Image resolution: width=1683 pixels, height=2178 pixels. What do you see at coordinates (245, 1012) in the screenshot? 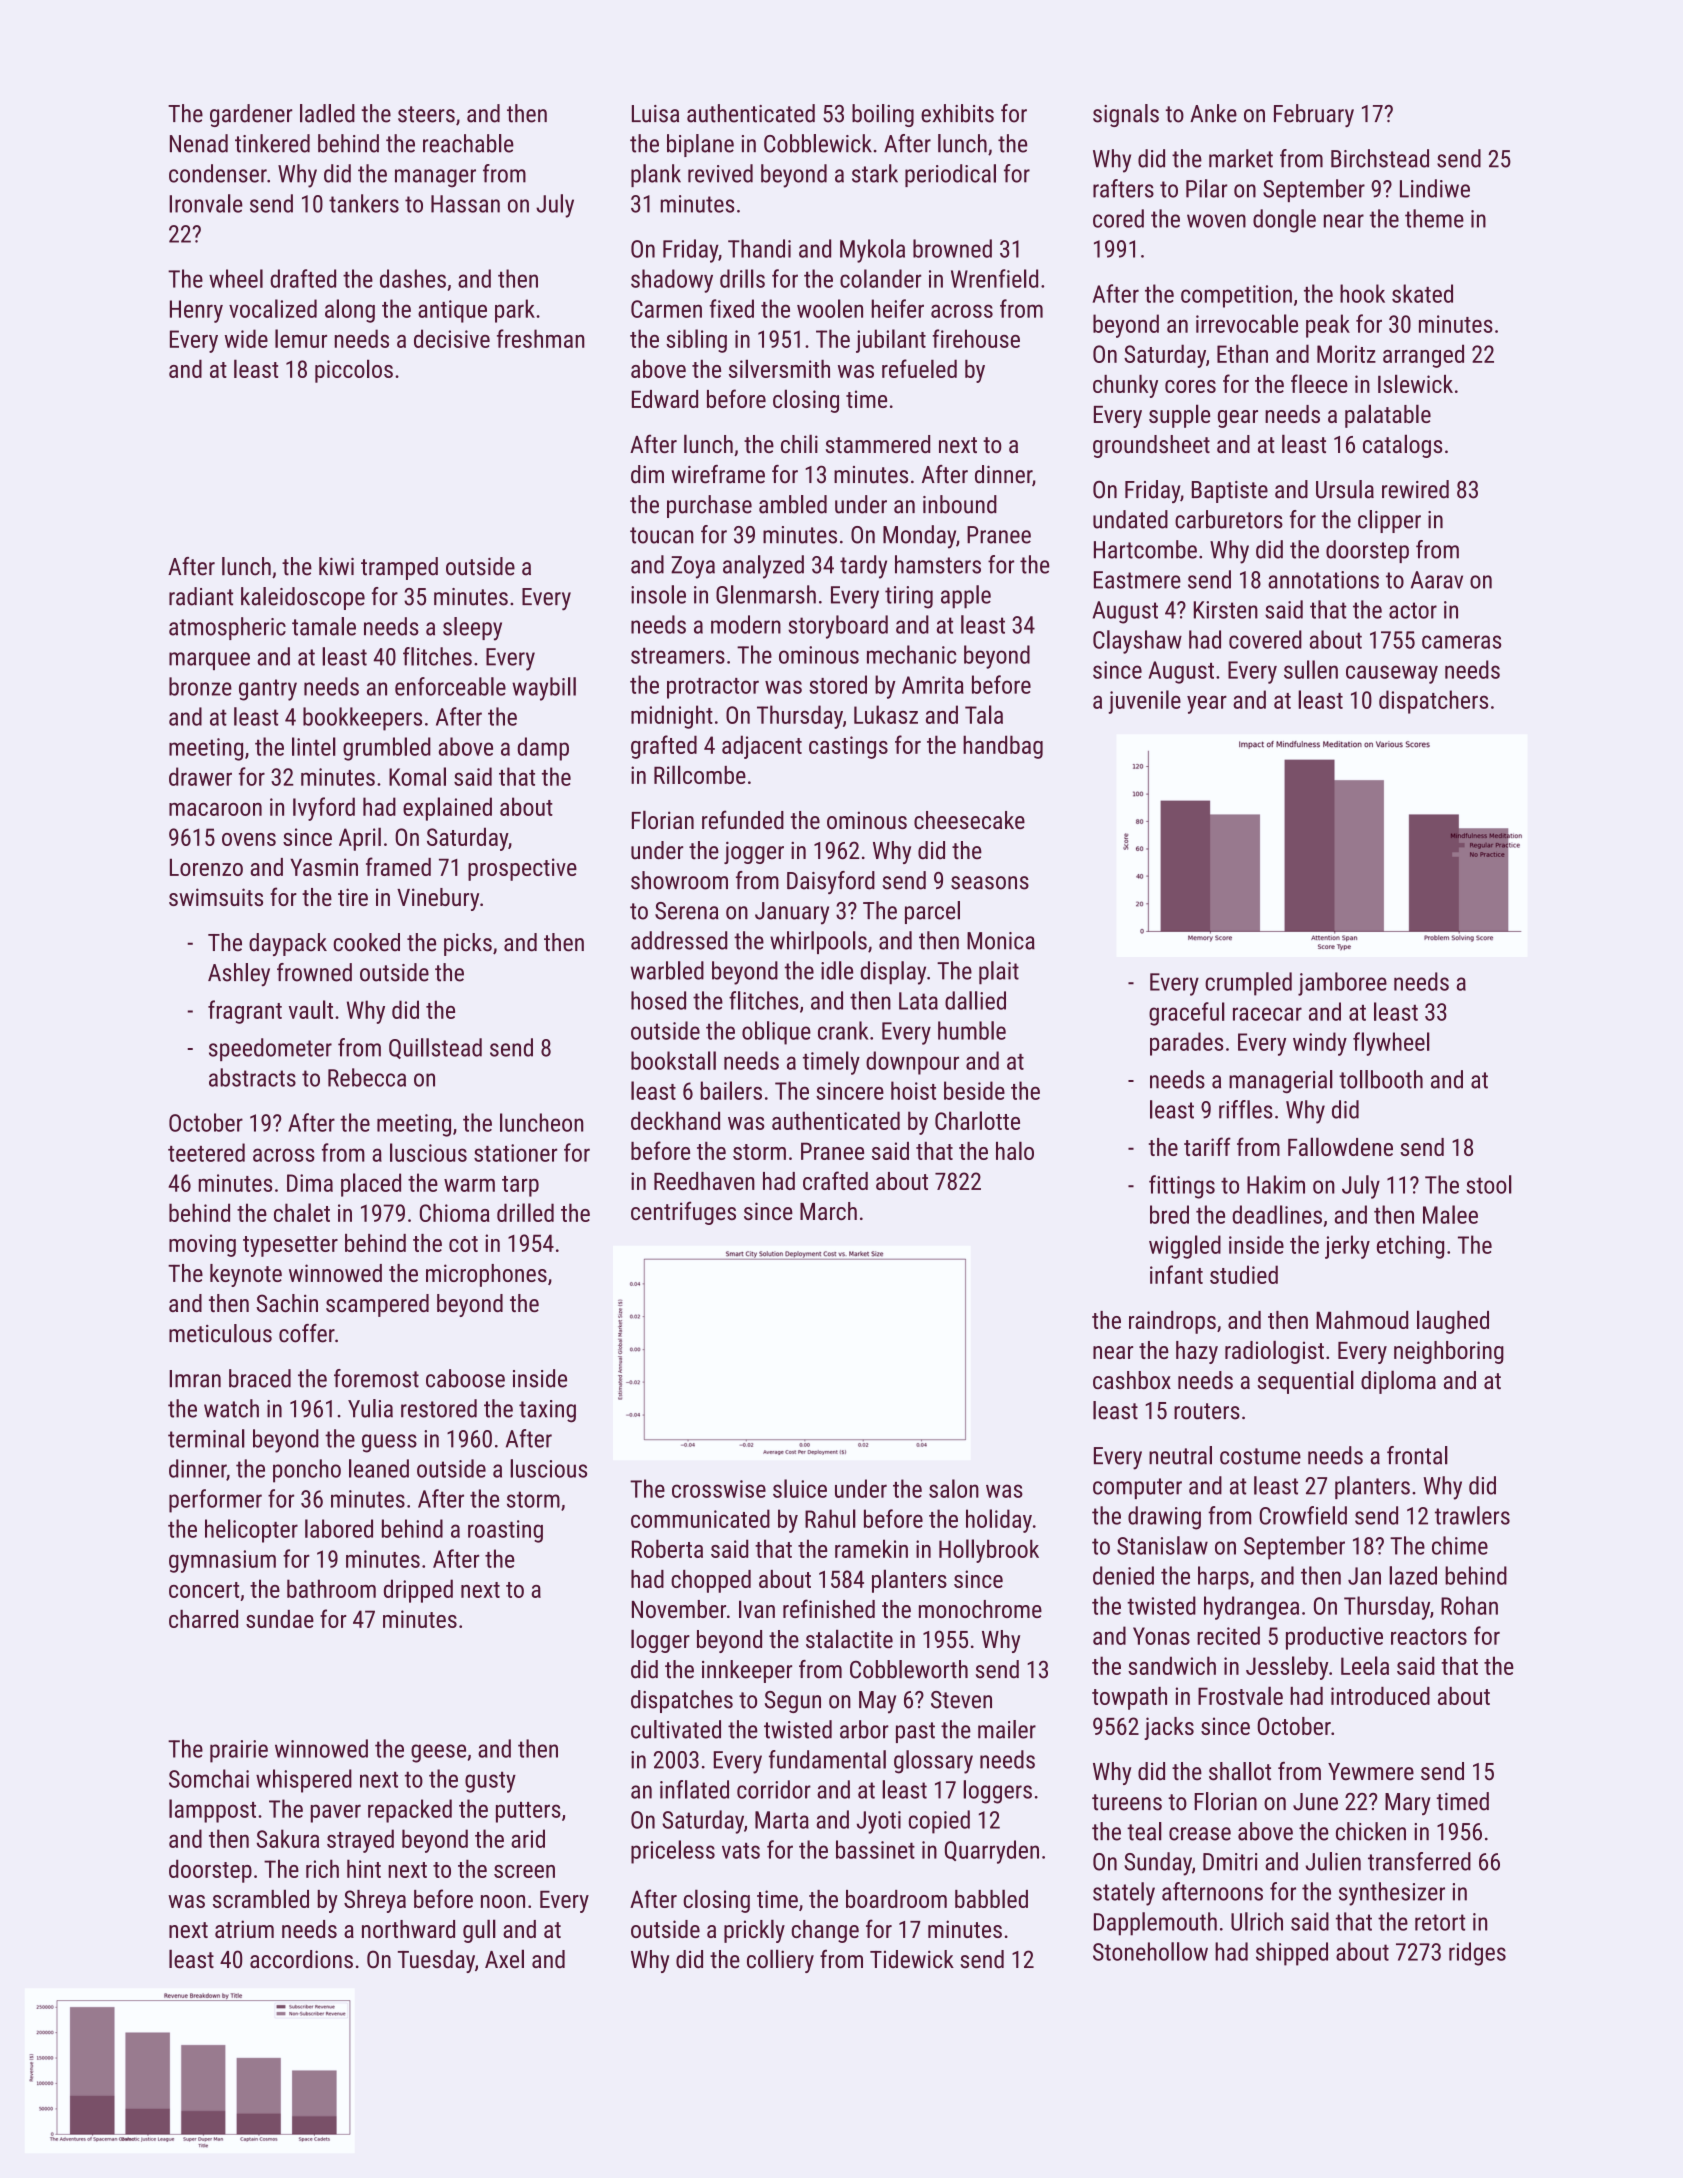
I see `fragrant` at bounding box center [245, 1012].
